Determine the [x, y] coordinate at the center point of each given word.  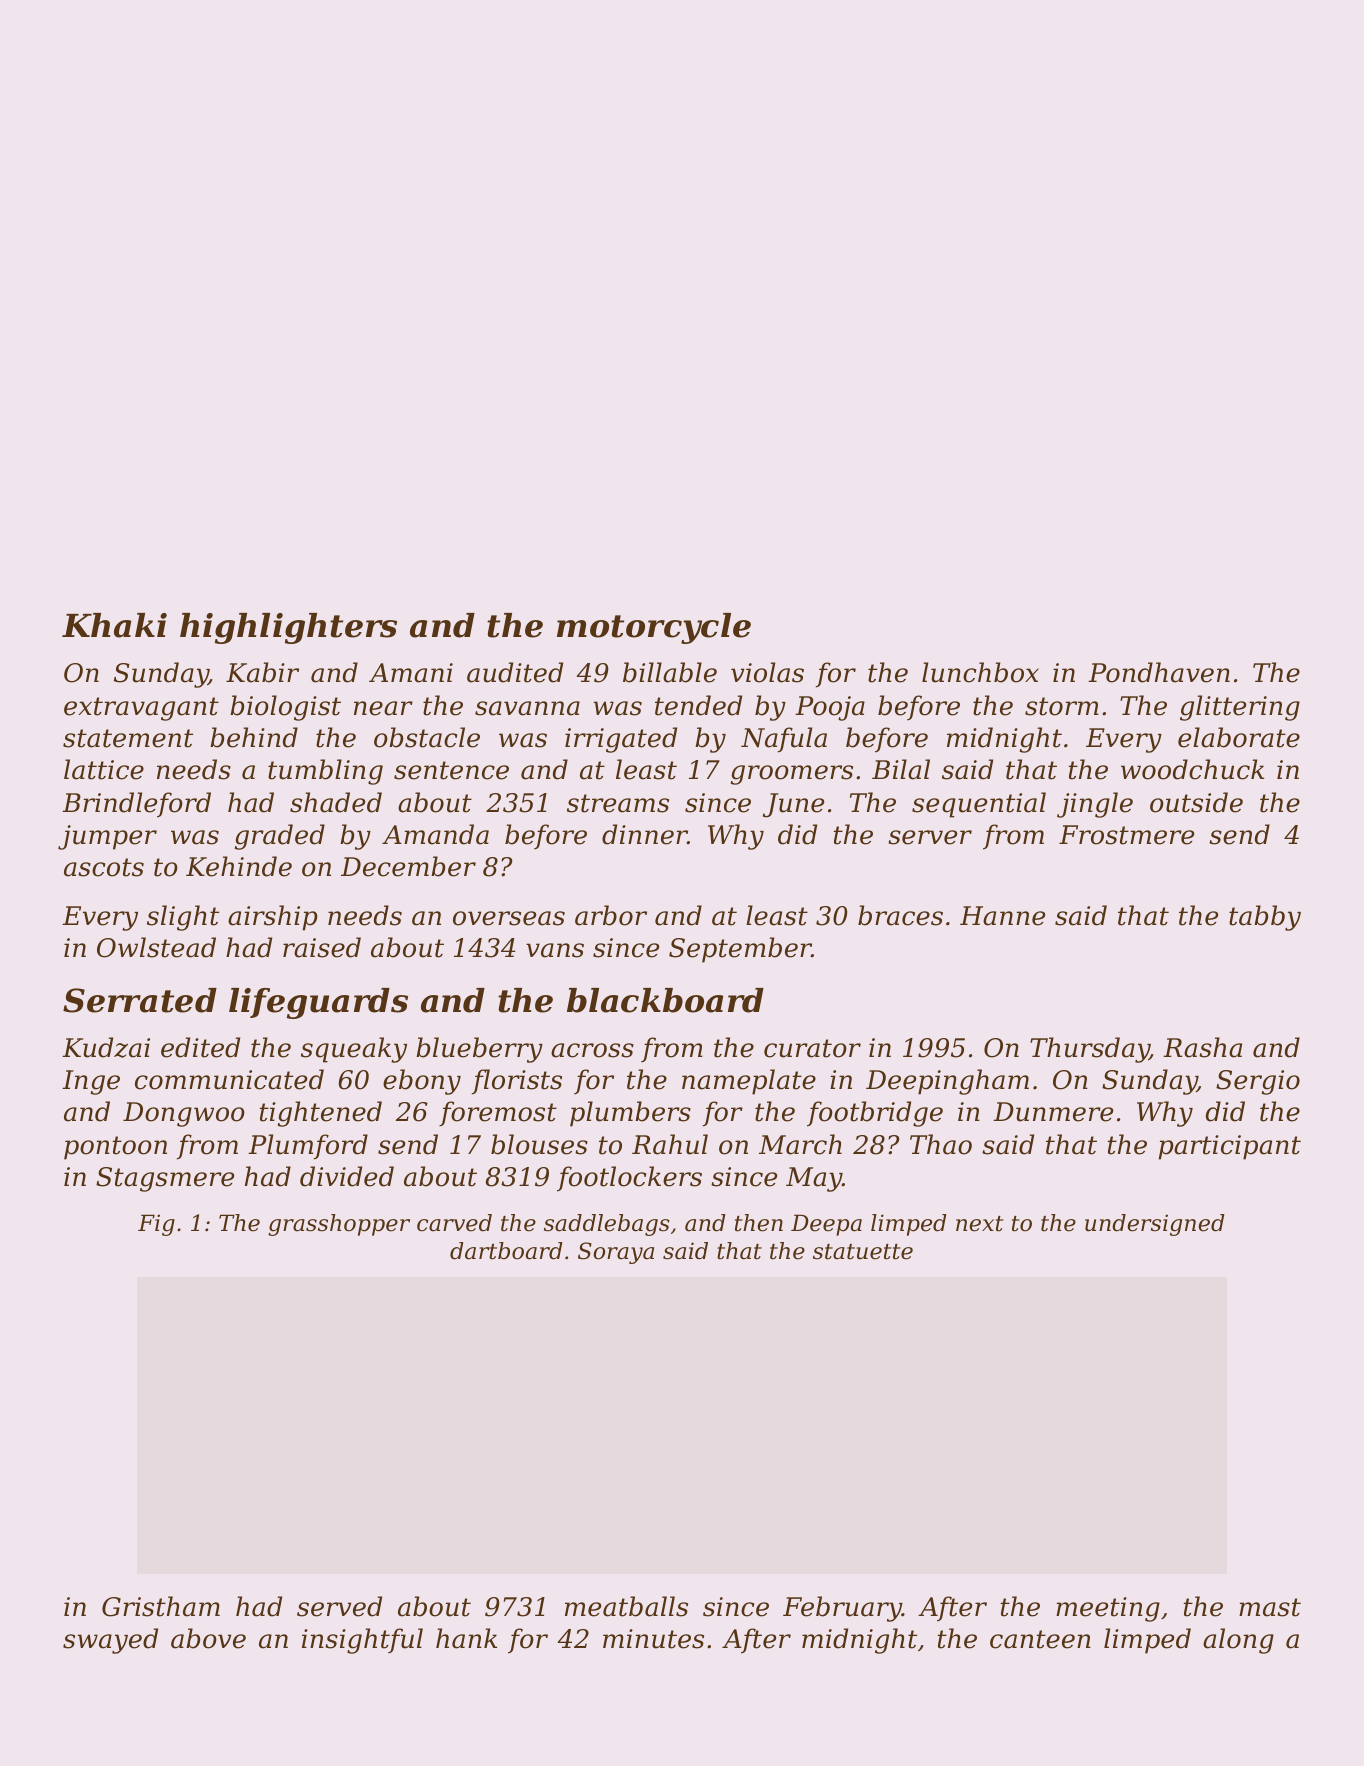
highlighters [288, 628]
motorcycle [654, 628]
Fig [156, 1225]
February [842, 1609]
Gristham [161, 1606]
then [759, 1223]
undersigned [1155, 1225]
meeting [1108, 1609]
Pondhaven [1159, 672]
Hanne [1002, 916]
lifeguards [318, 1003]
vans [555, 950]
